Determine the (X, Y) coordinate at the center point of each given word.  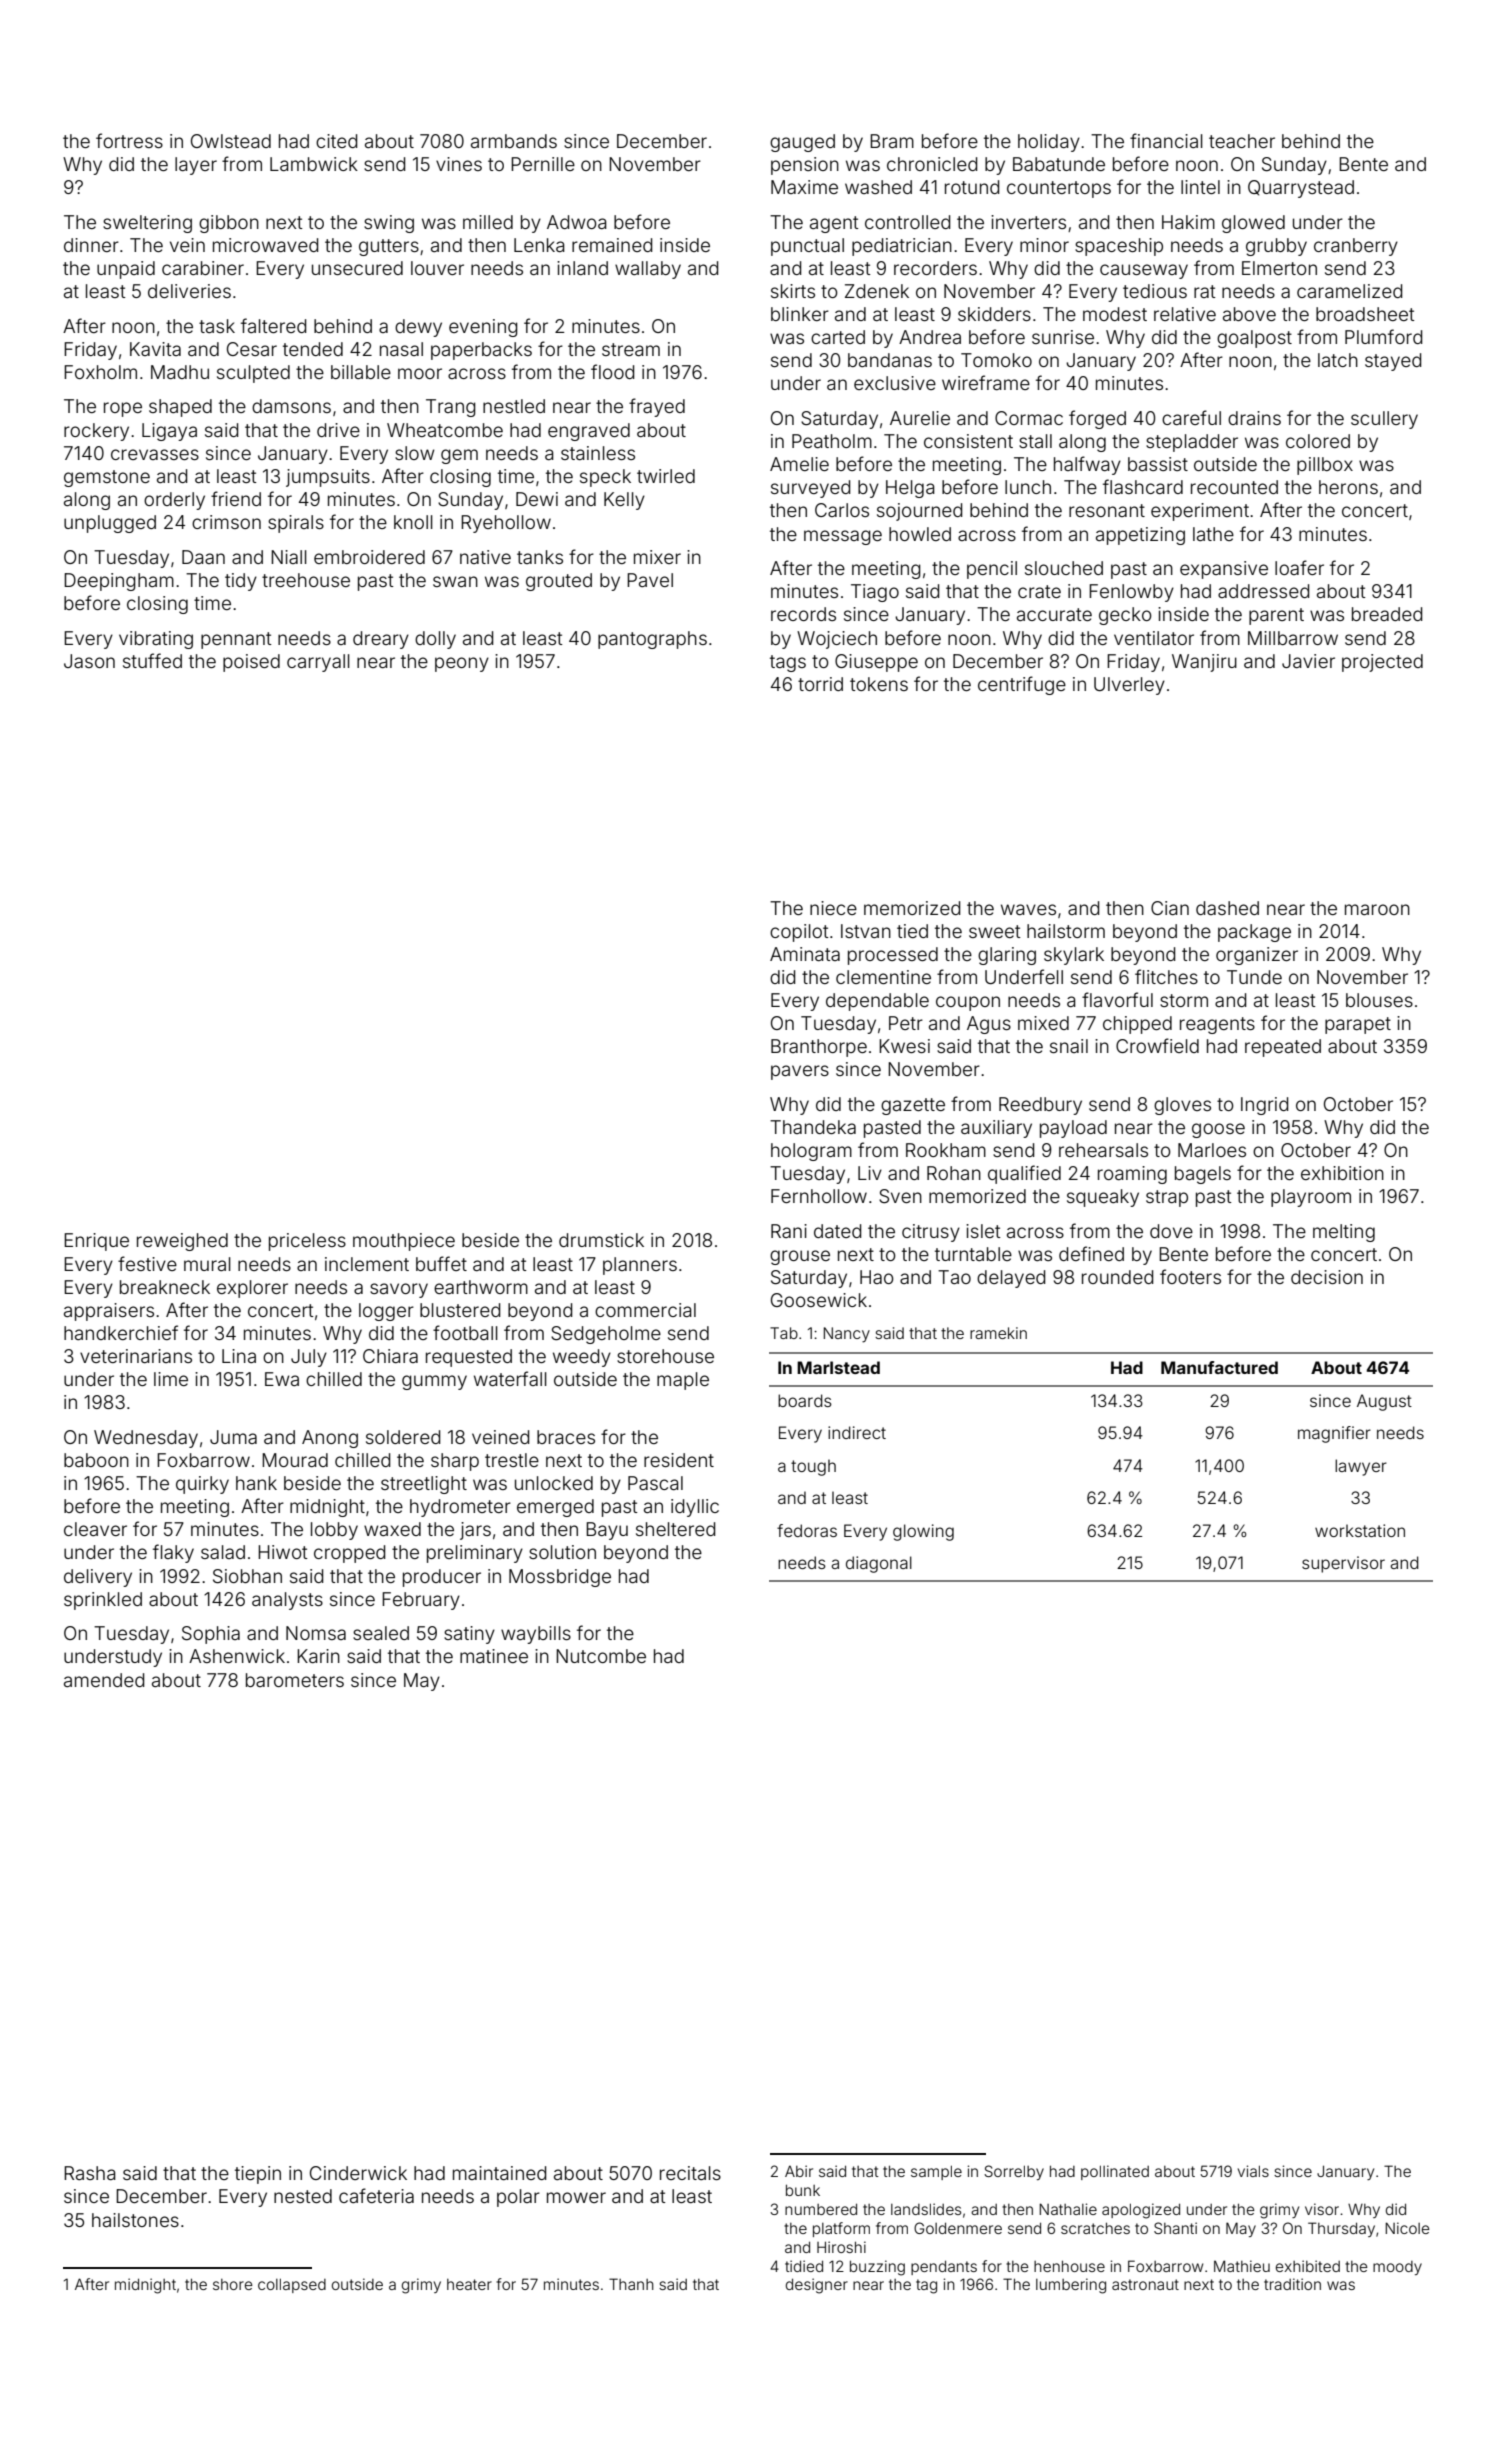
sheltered (675, 1529)
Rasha (90, 2173)
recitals (690, 2173)
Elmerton (1279, 268)
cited (336, 141)
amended (104, 1680)
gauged (802, 143)
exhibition (1342, 1173)
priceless (307, 1242)
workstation (1360, 1530)
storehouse (665, 1356)
